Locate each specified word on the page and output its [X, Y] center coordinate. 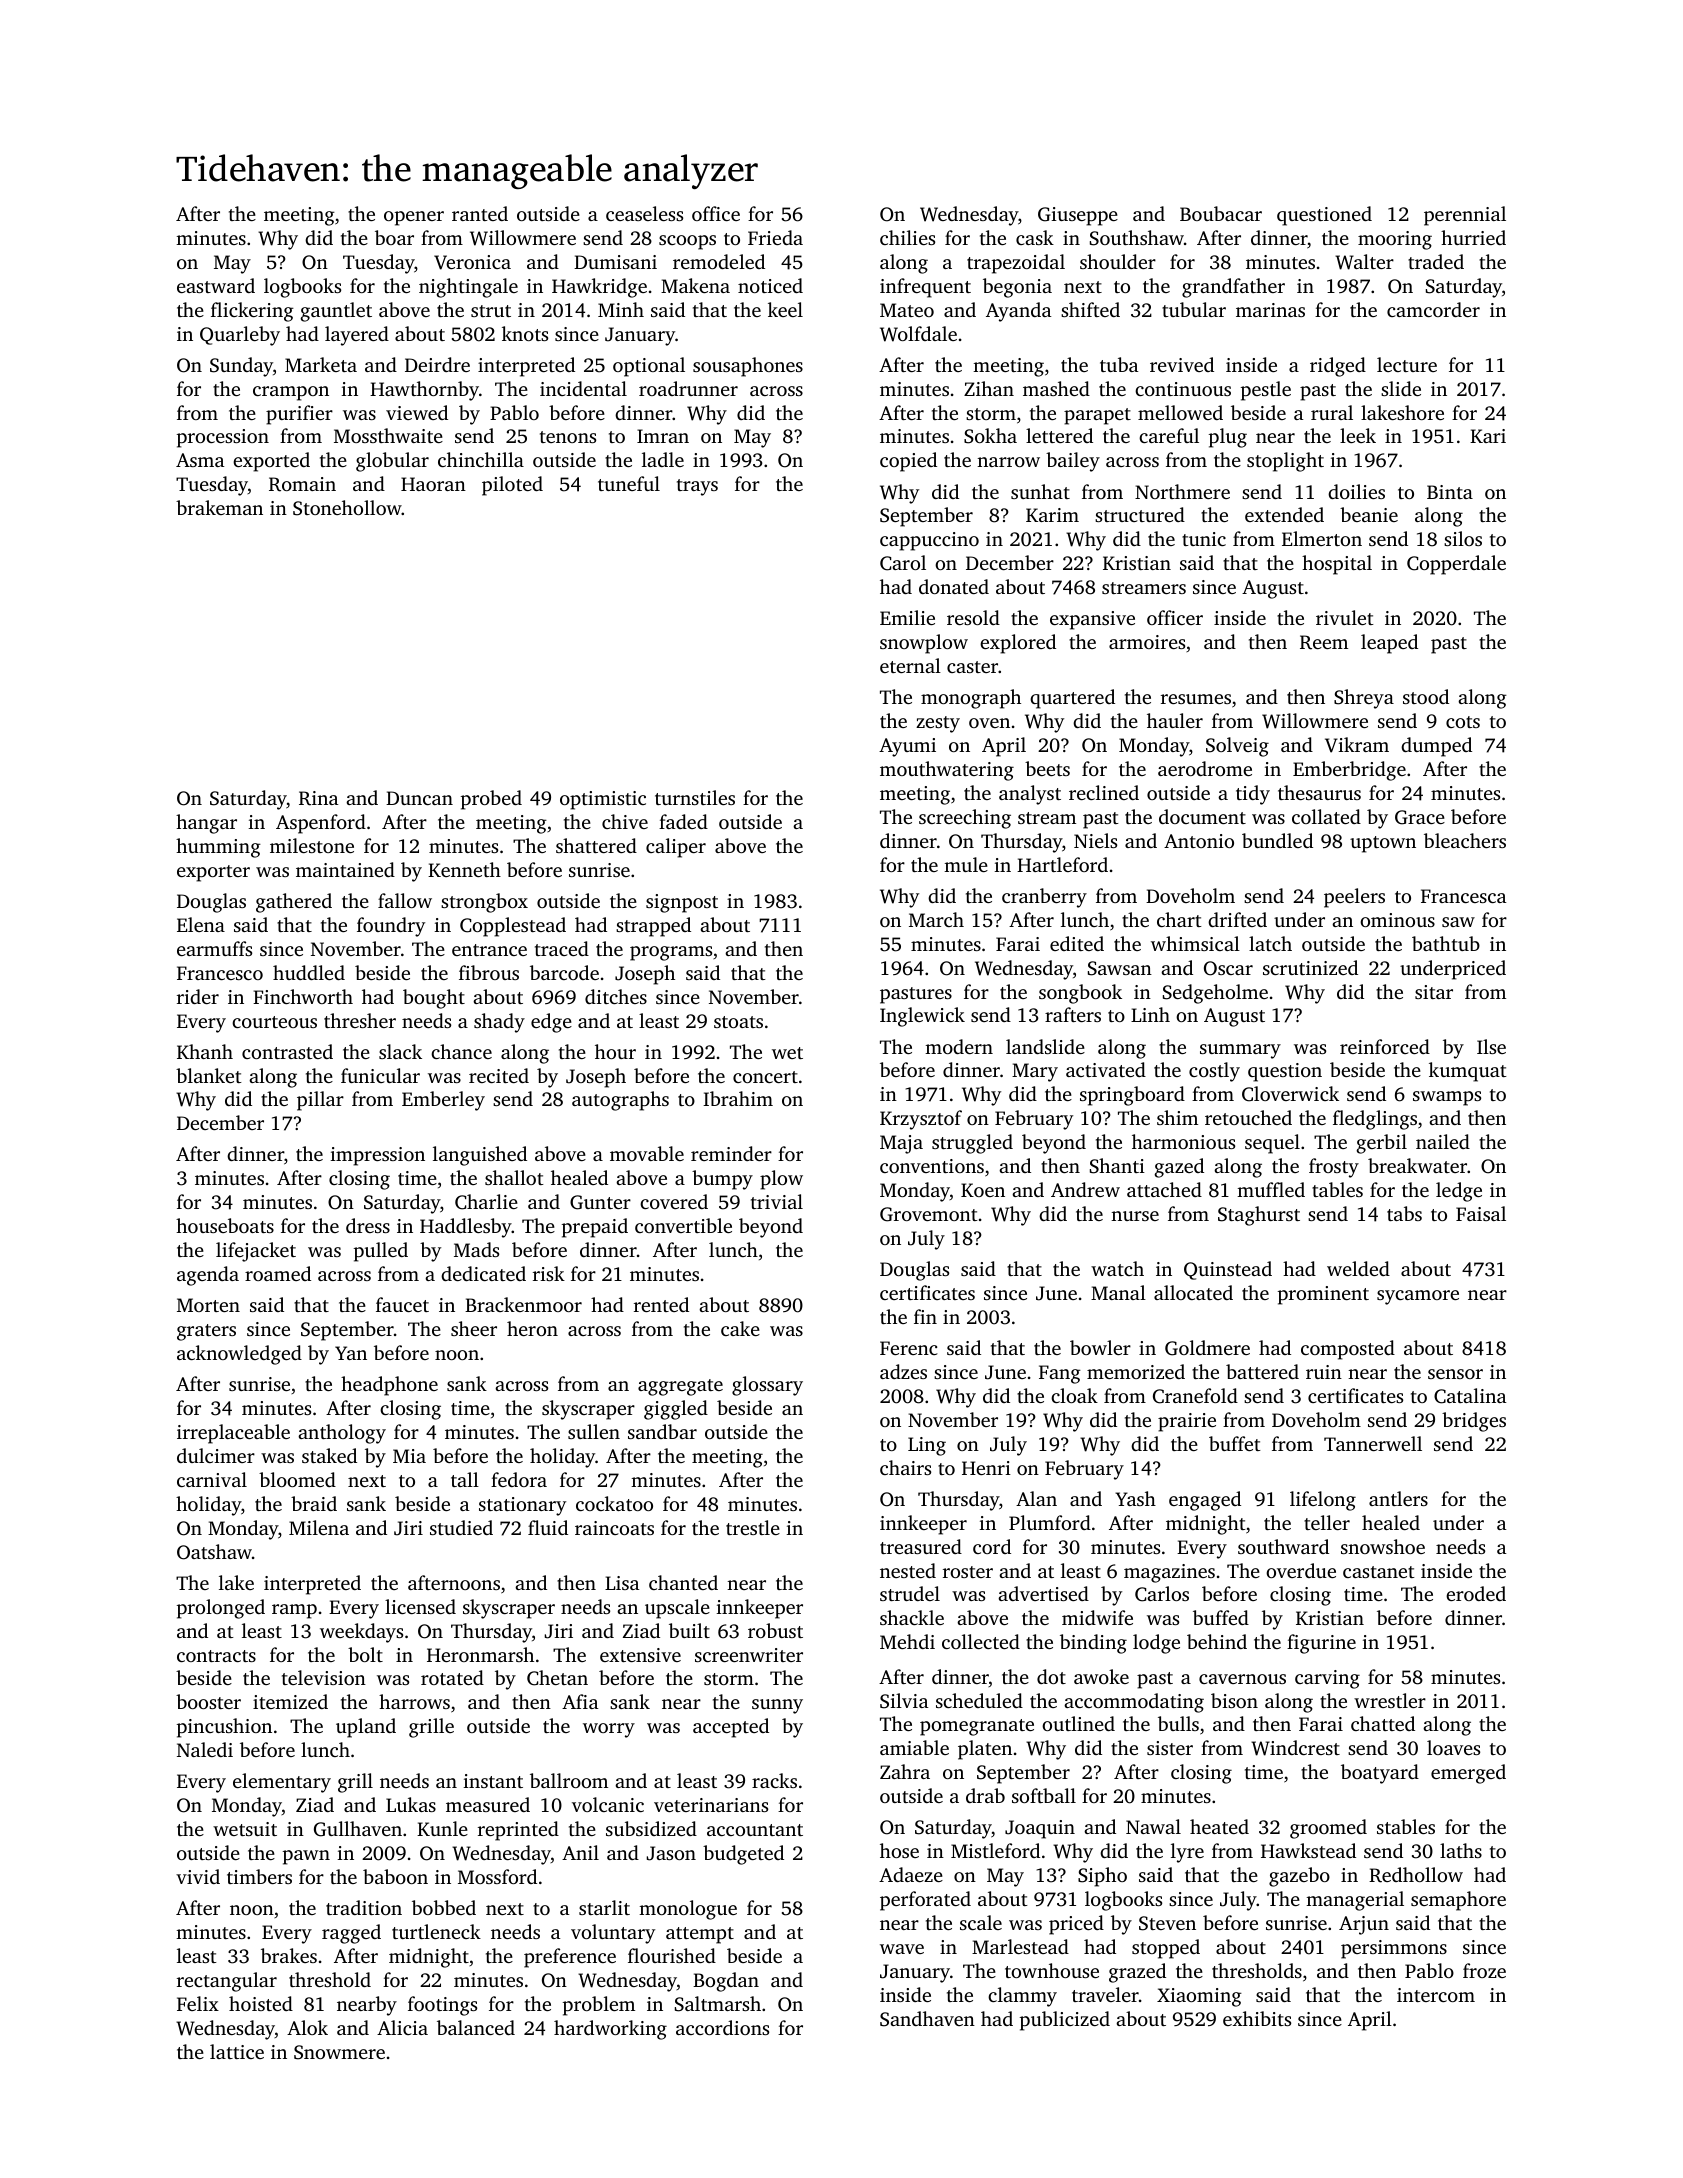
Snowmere [339, 2052]
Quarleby [240, 336]
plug [1228, 438]
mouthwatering [947, 771]
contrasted [287, 1051]
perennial [1465, 216]
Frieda [775, 237]
